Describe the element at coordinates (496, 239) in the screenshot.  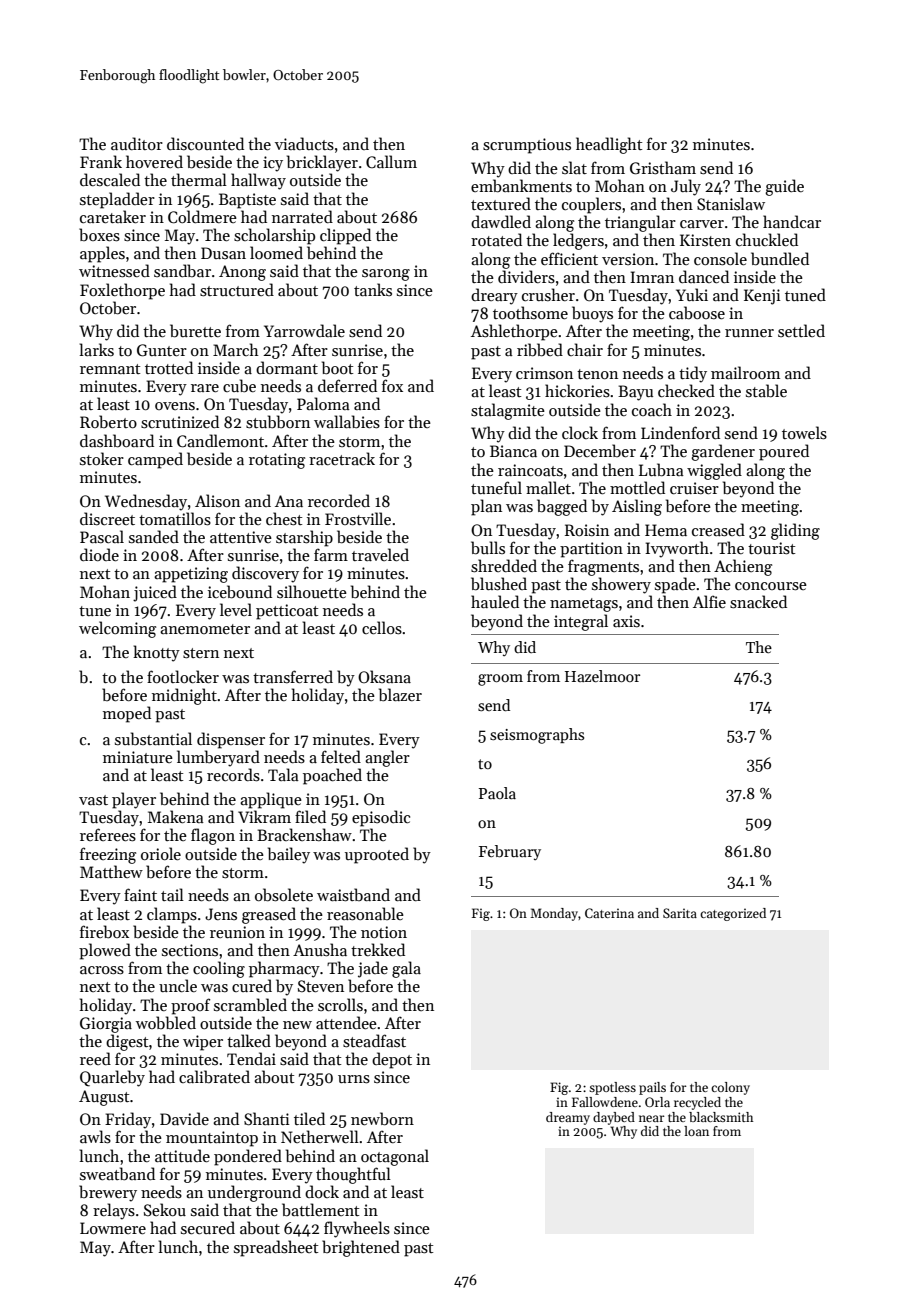
I see `rotated` at that location.
